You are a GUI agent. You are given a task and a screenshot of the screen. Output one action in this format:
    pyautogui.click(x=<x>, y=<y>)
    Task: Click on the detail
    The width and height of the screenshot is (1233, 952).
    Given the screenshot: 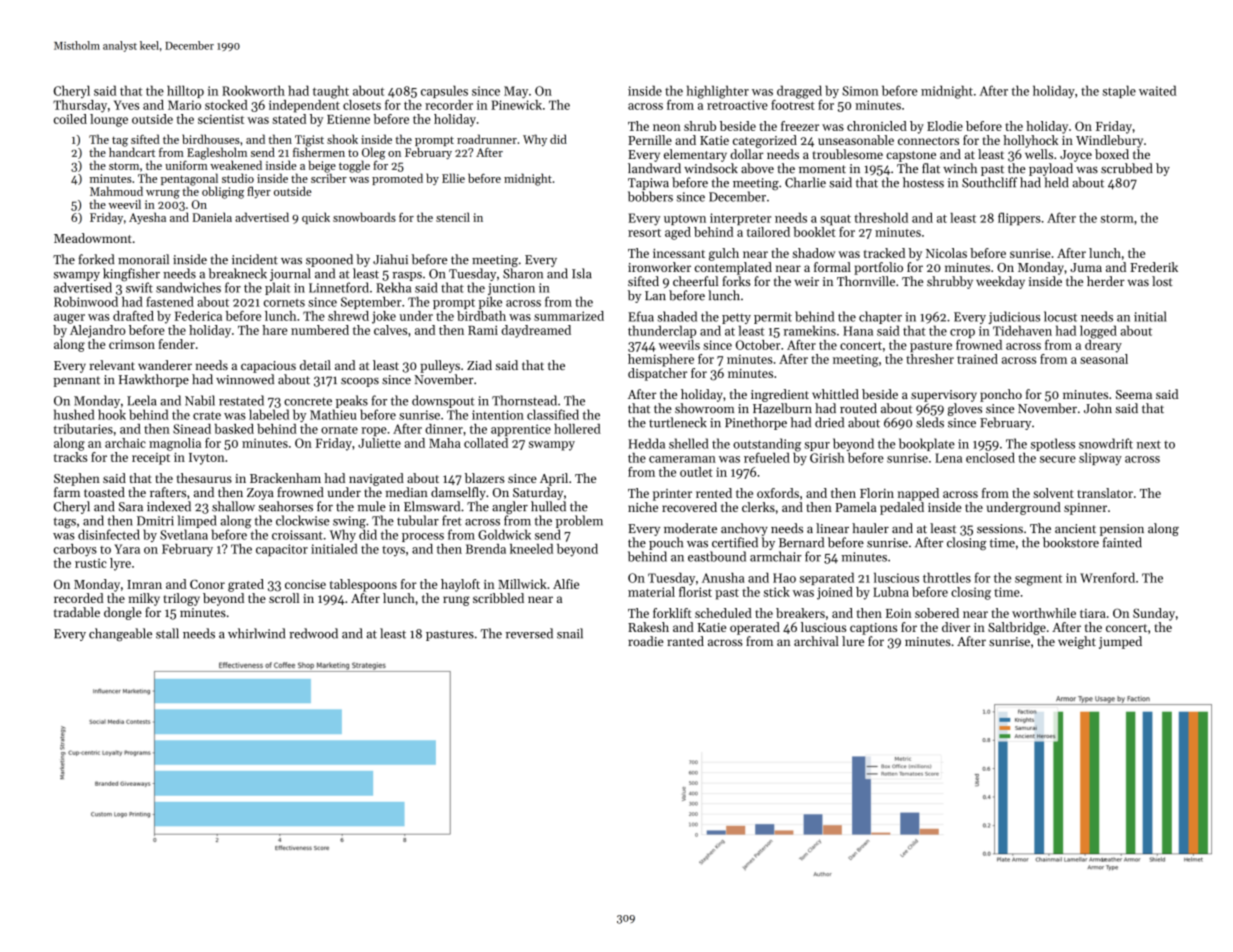 What is the action you would take?
    pyautogui.click(x=315, y=365)
